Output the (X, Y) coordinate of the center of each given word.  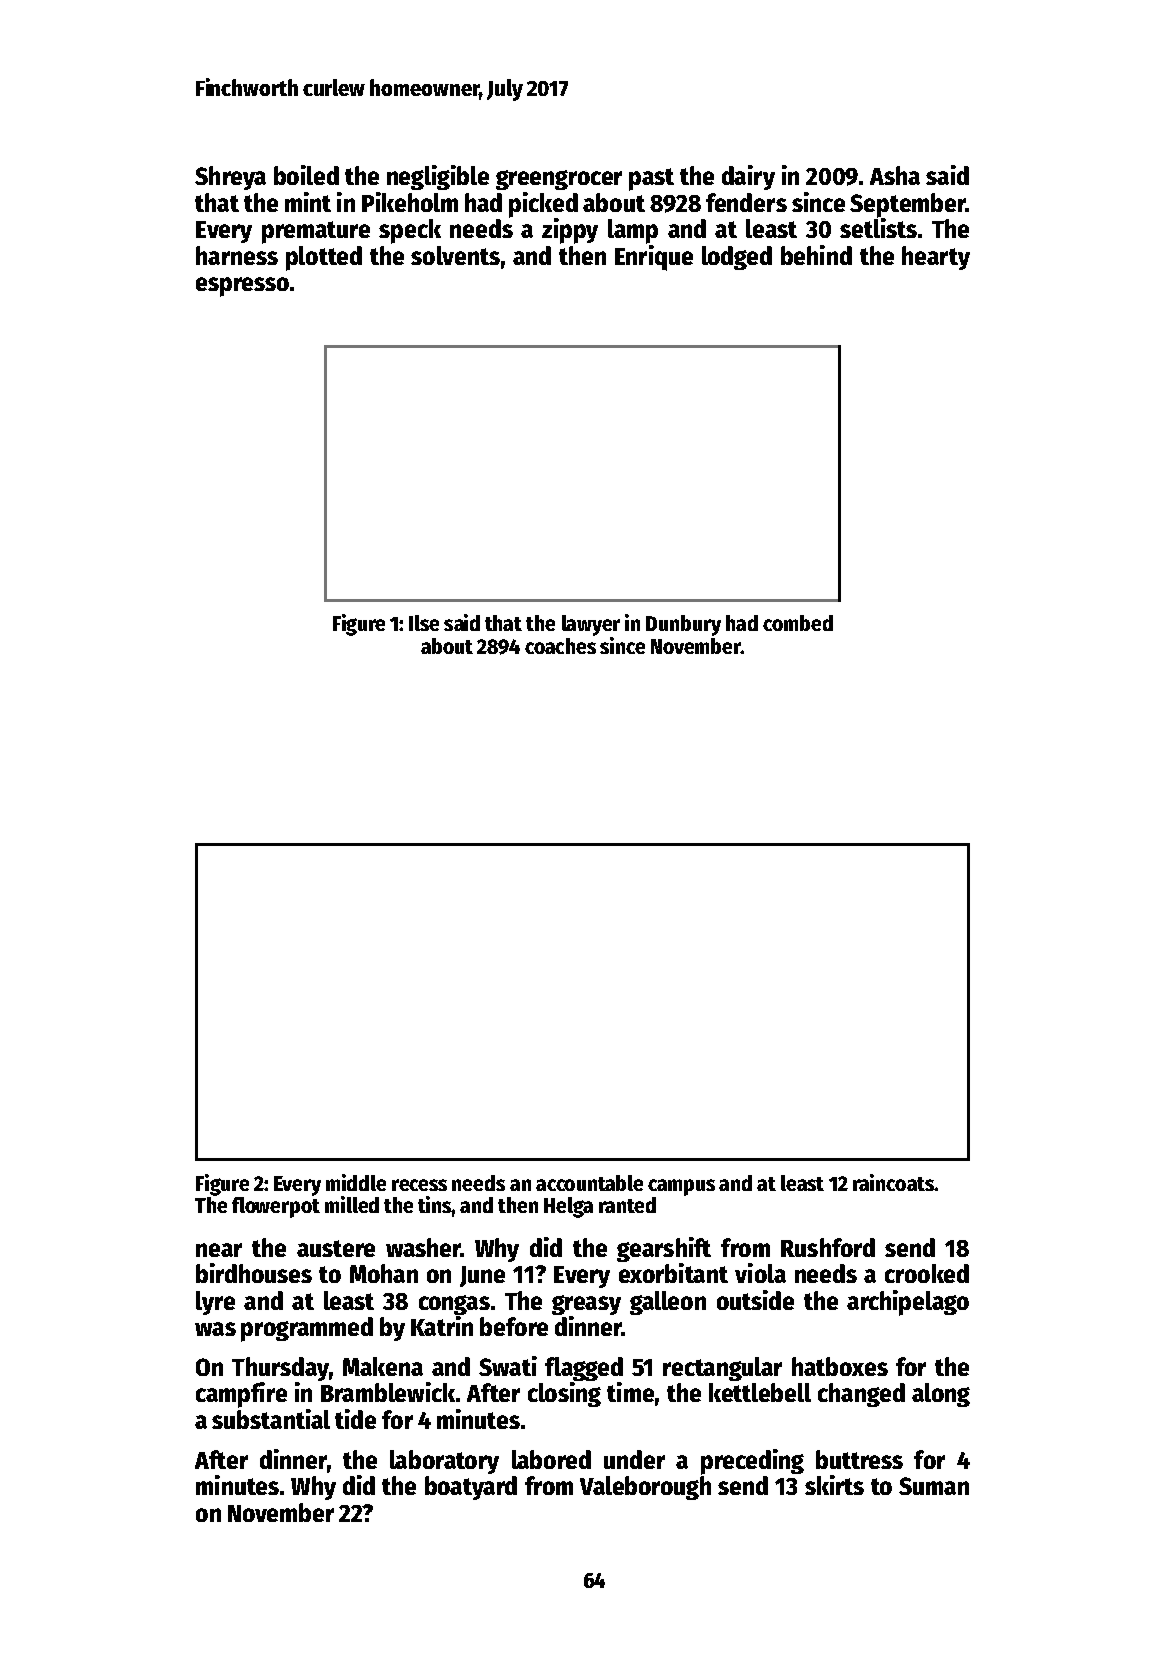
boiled (306, 175)
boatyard (471, 1488)
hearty (936, 258)
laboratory (444, 1462)
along (941, 1395)
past (651, 179)
